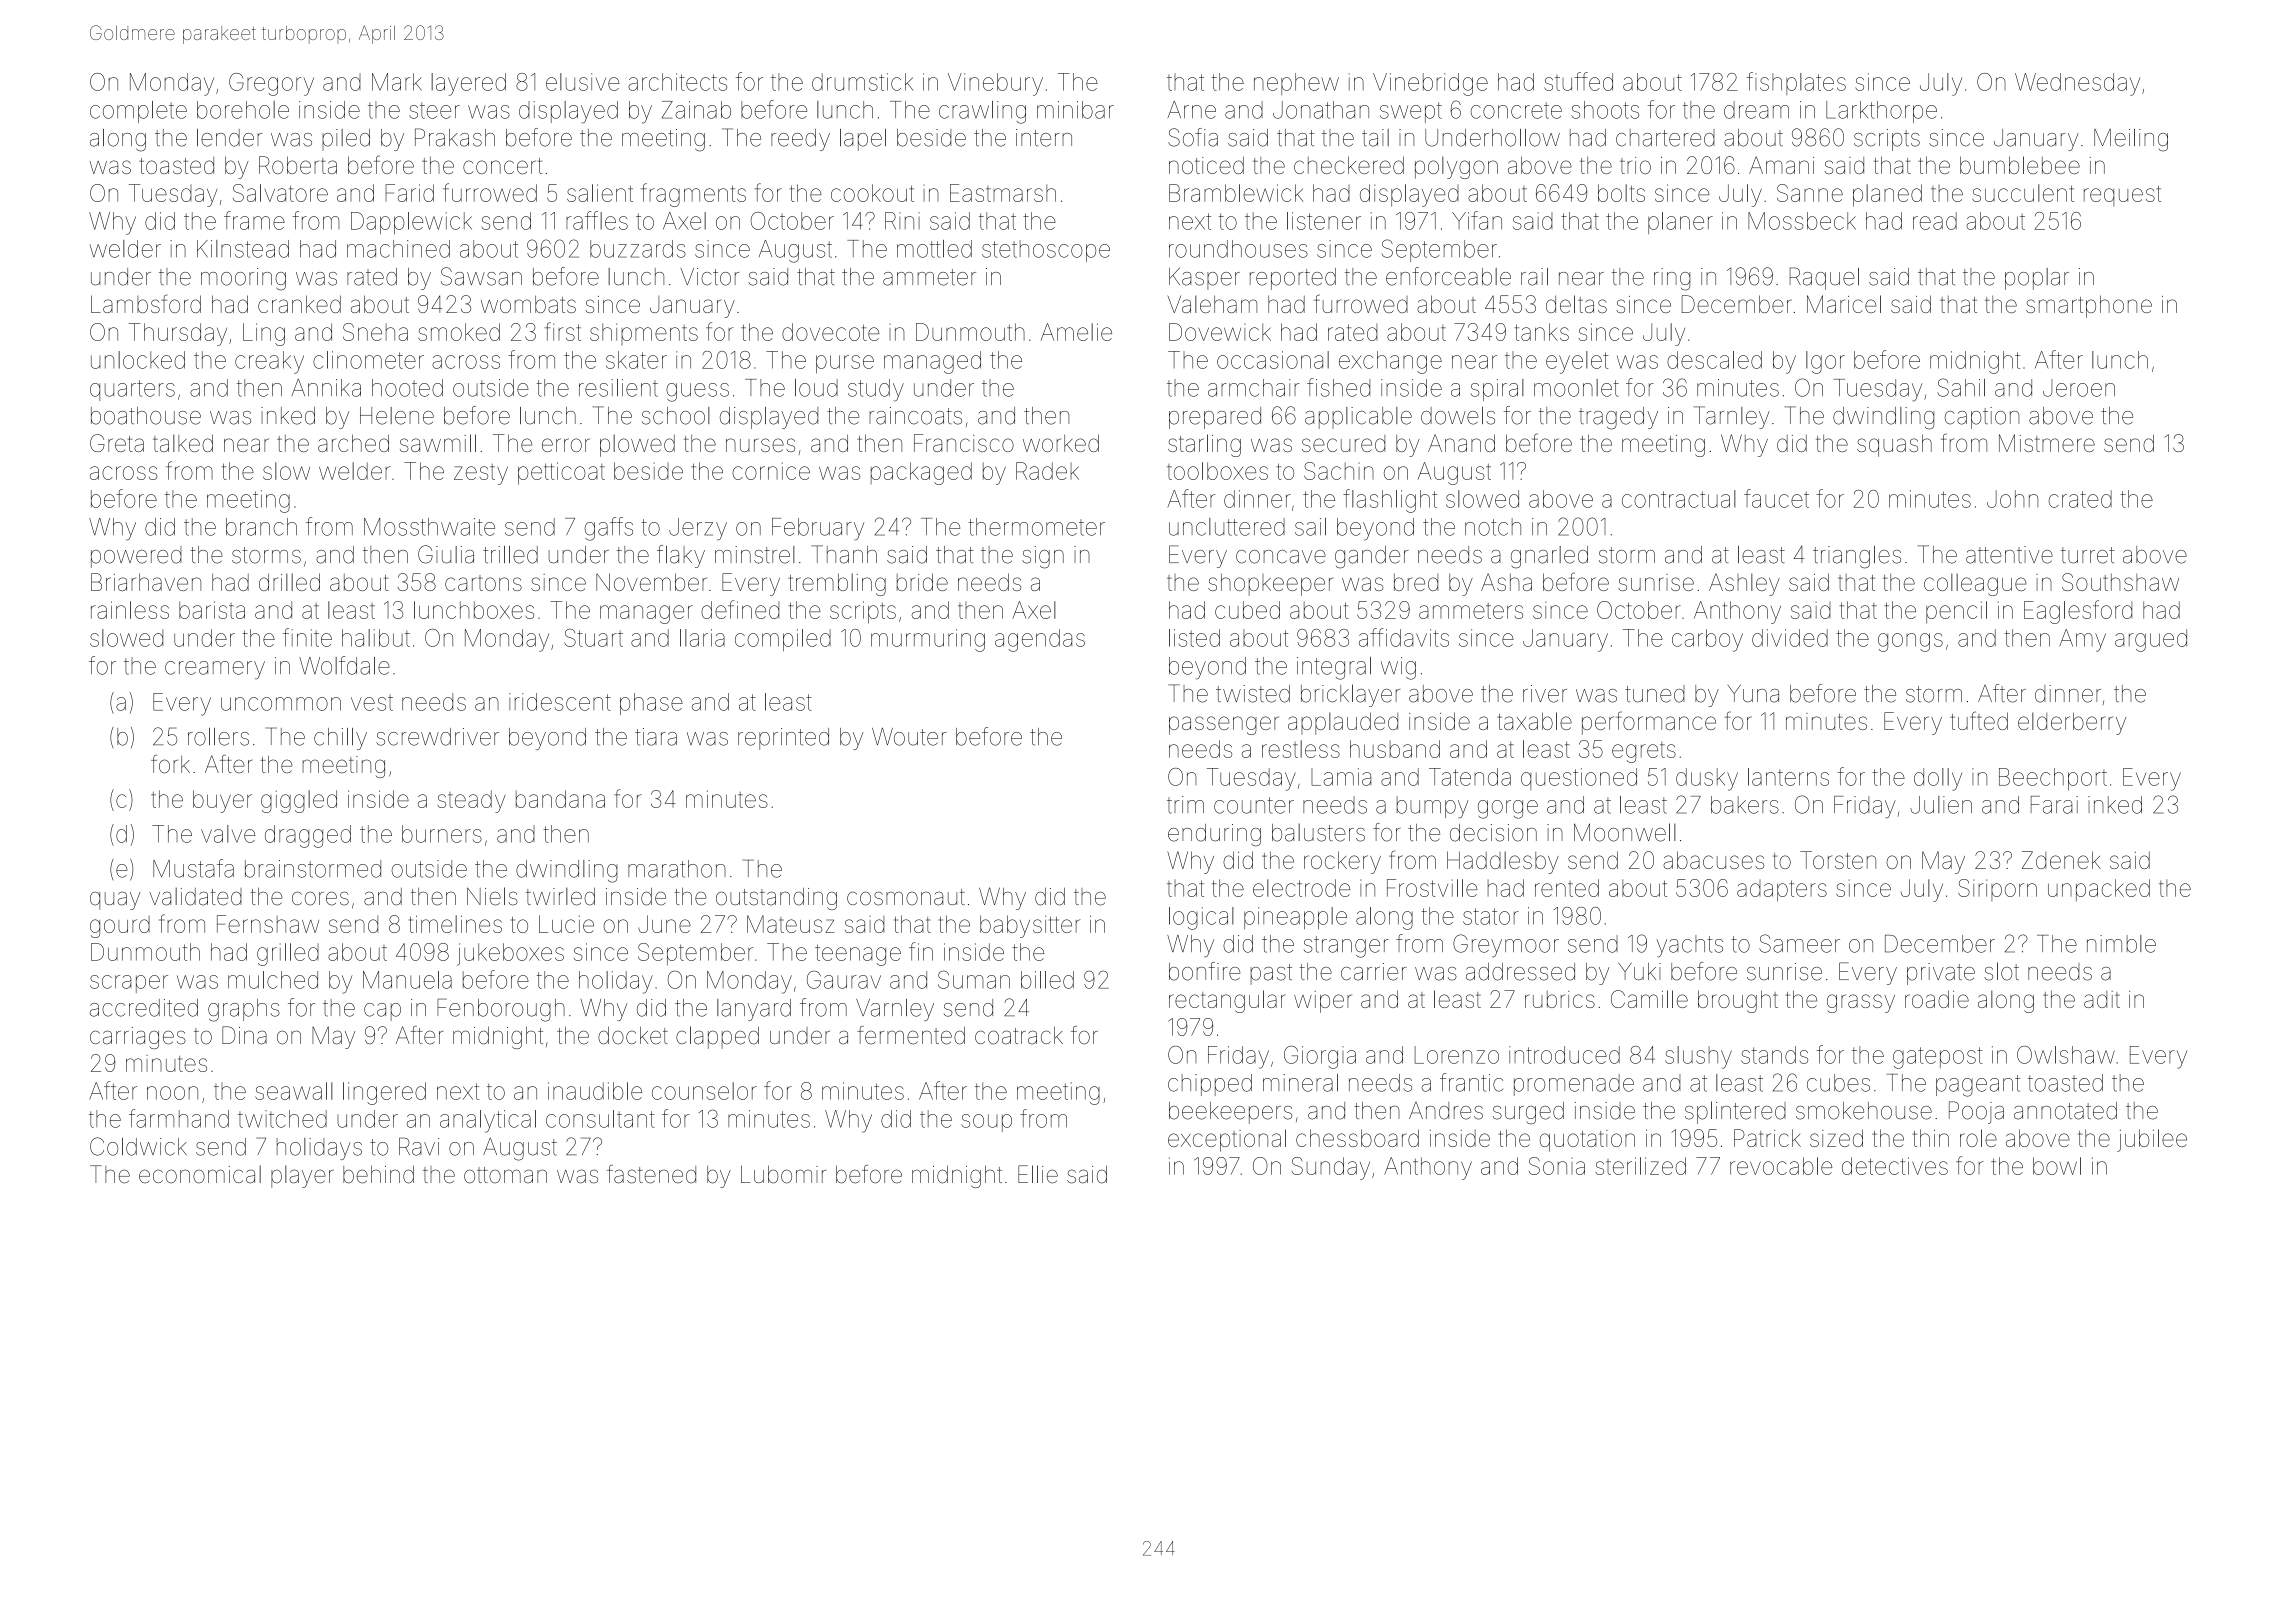  I want to click on promenade, so click(1574, 1085).
